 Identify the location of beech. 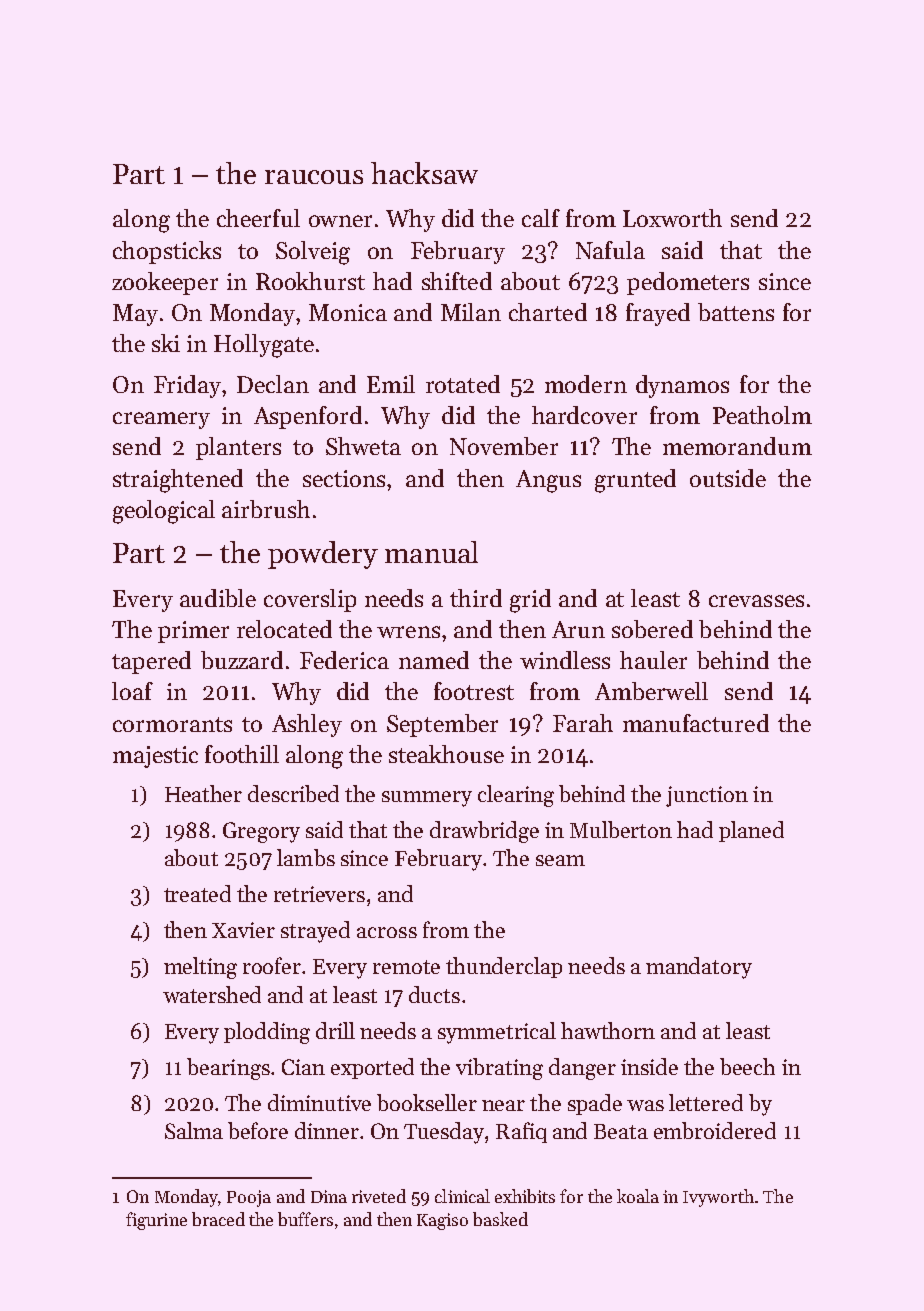
(747, 1066).
